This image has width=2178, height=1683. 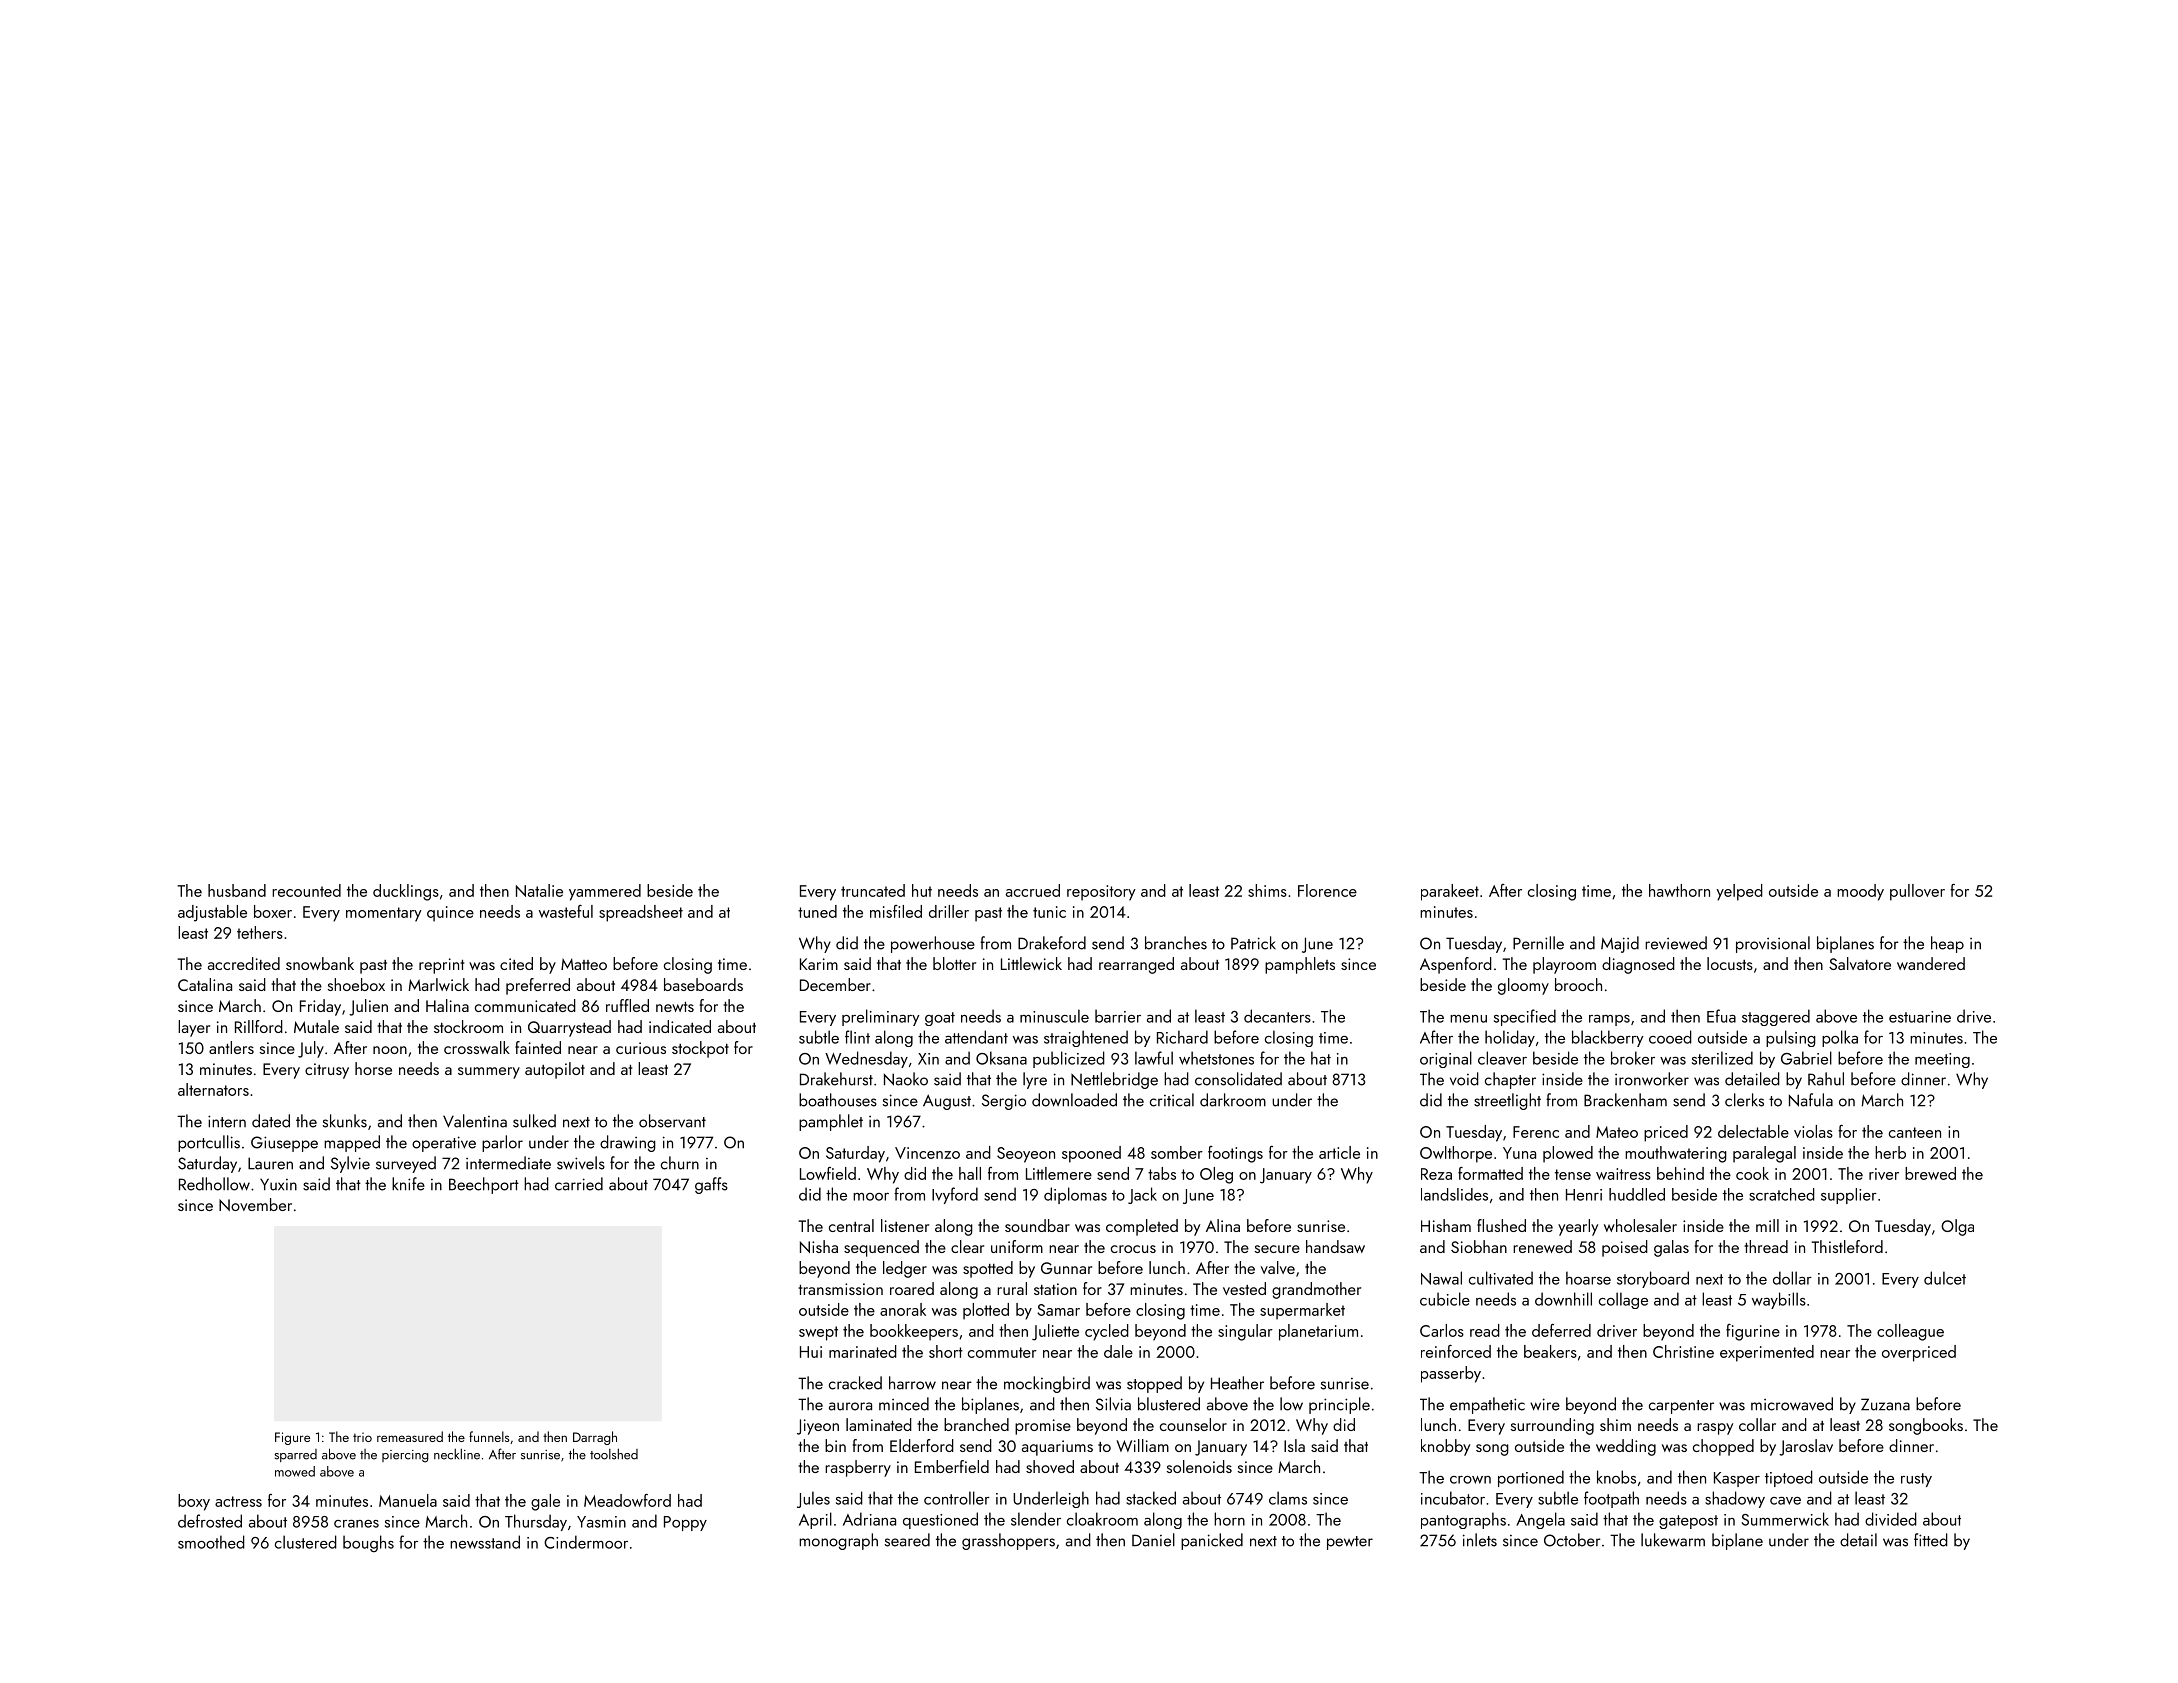 What do you see at coordinates (292, 1438) in the image?
I see `Figure` at bounding box center [292, 1438].
